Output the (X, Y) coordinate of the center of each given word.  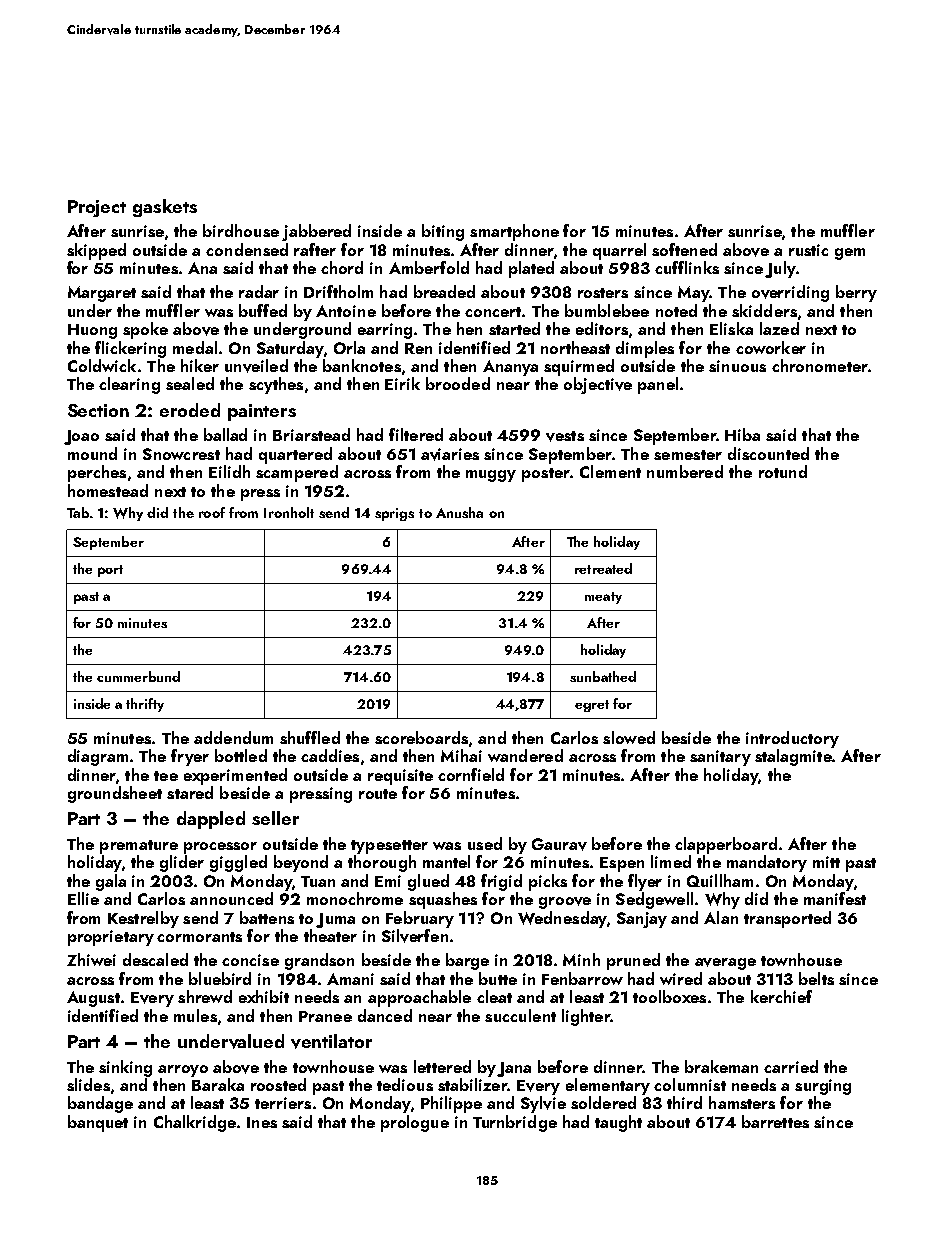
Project (97, 208)
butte (498, 978)
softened (684, 249)
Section (98, 410)
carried (791, 1066)
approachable (419, 998)
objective (598, 385)
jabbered (316, 232)
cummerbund (138, 676)
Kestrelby (143, 919)
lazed (779, 328)
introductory (792, 739)
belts (816, 978)
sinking (125, 1068)
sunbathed (603, 676)
